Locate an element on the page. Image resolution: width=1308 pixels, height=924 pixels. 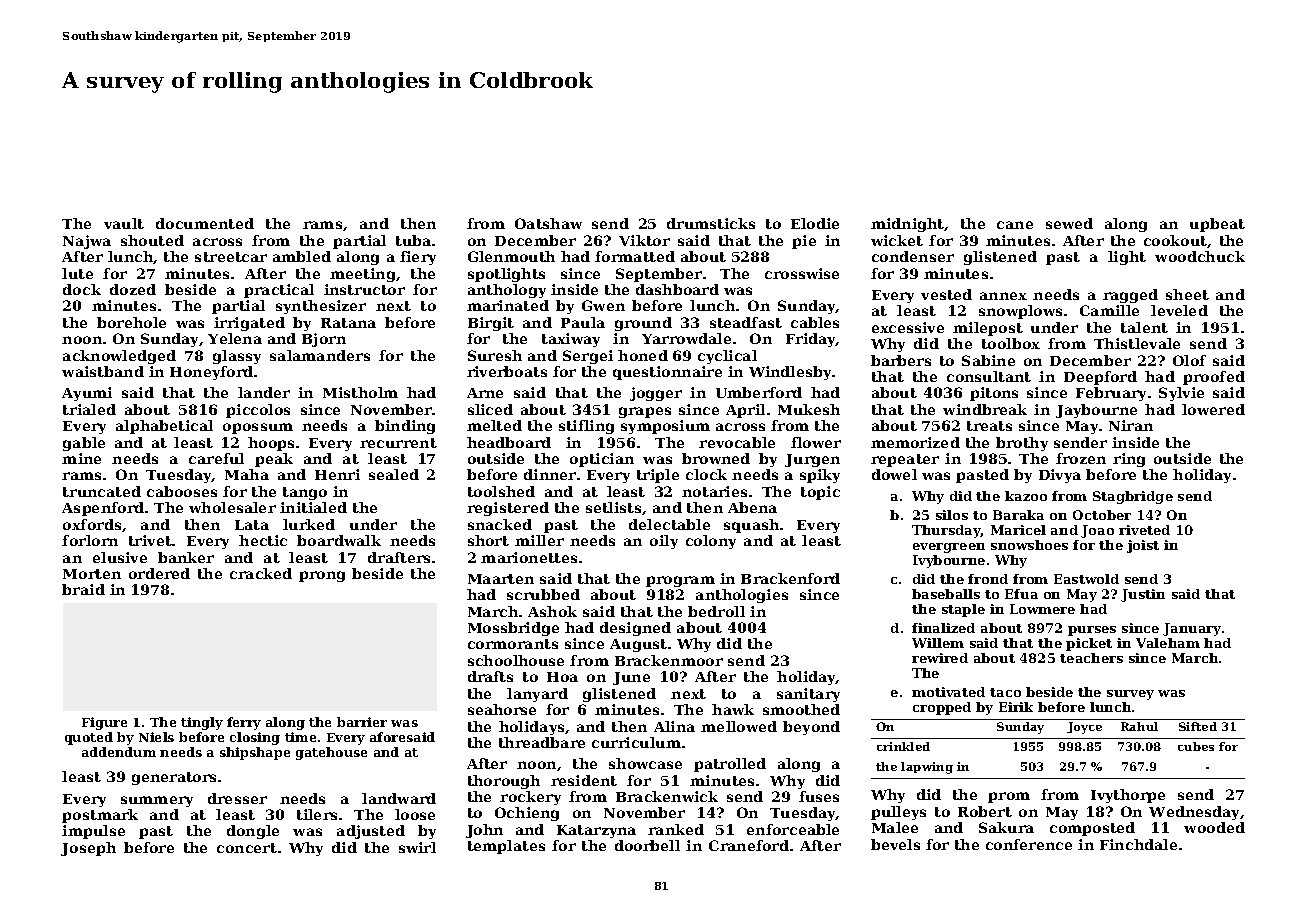
patrolled is located at coordinates (730, 765).
